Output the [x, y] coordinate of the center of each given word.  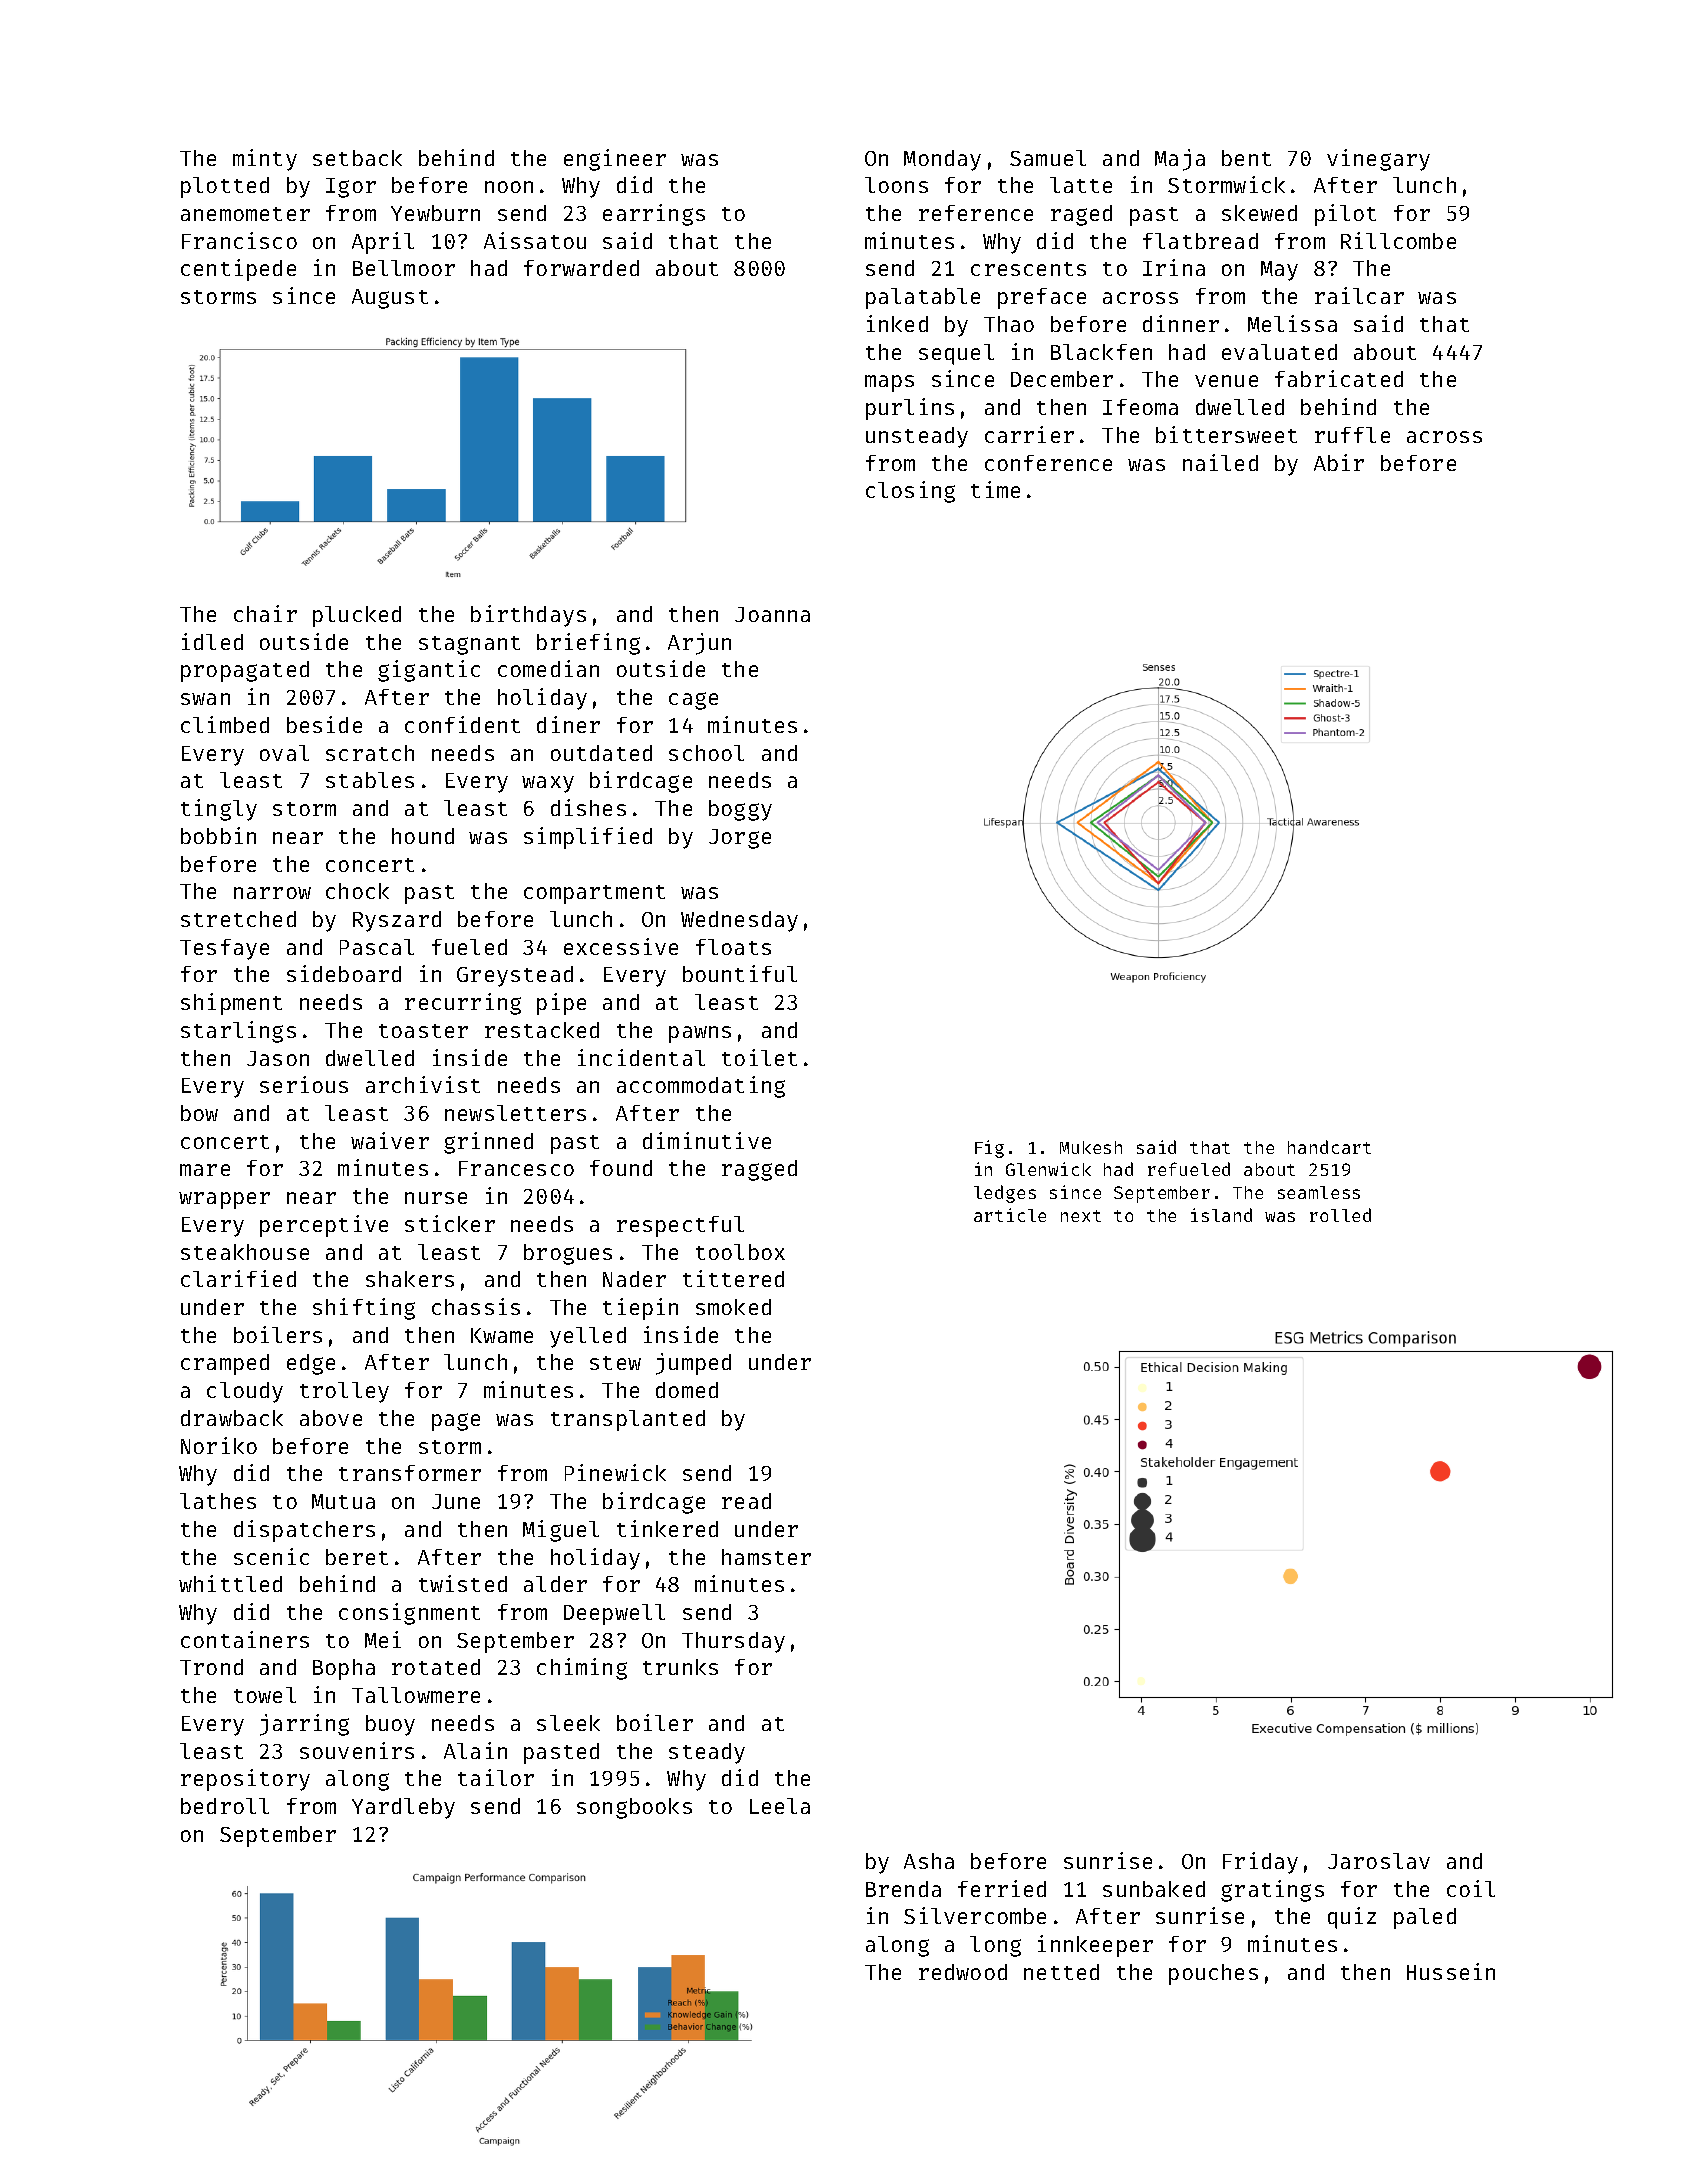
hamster [766, 1557]
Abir [1339, 462]
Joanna [772, 614]
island [1221, 1215]
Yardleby [403, 1808]
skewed [1259, 213]
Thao [1009, 324]
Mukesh [1091, 1147]
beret [357, 1557]
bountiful [740, 973]
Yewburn [435, 213]
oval [284, 753]
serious [304, 1084]
